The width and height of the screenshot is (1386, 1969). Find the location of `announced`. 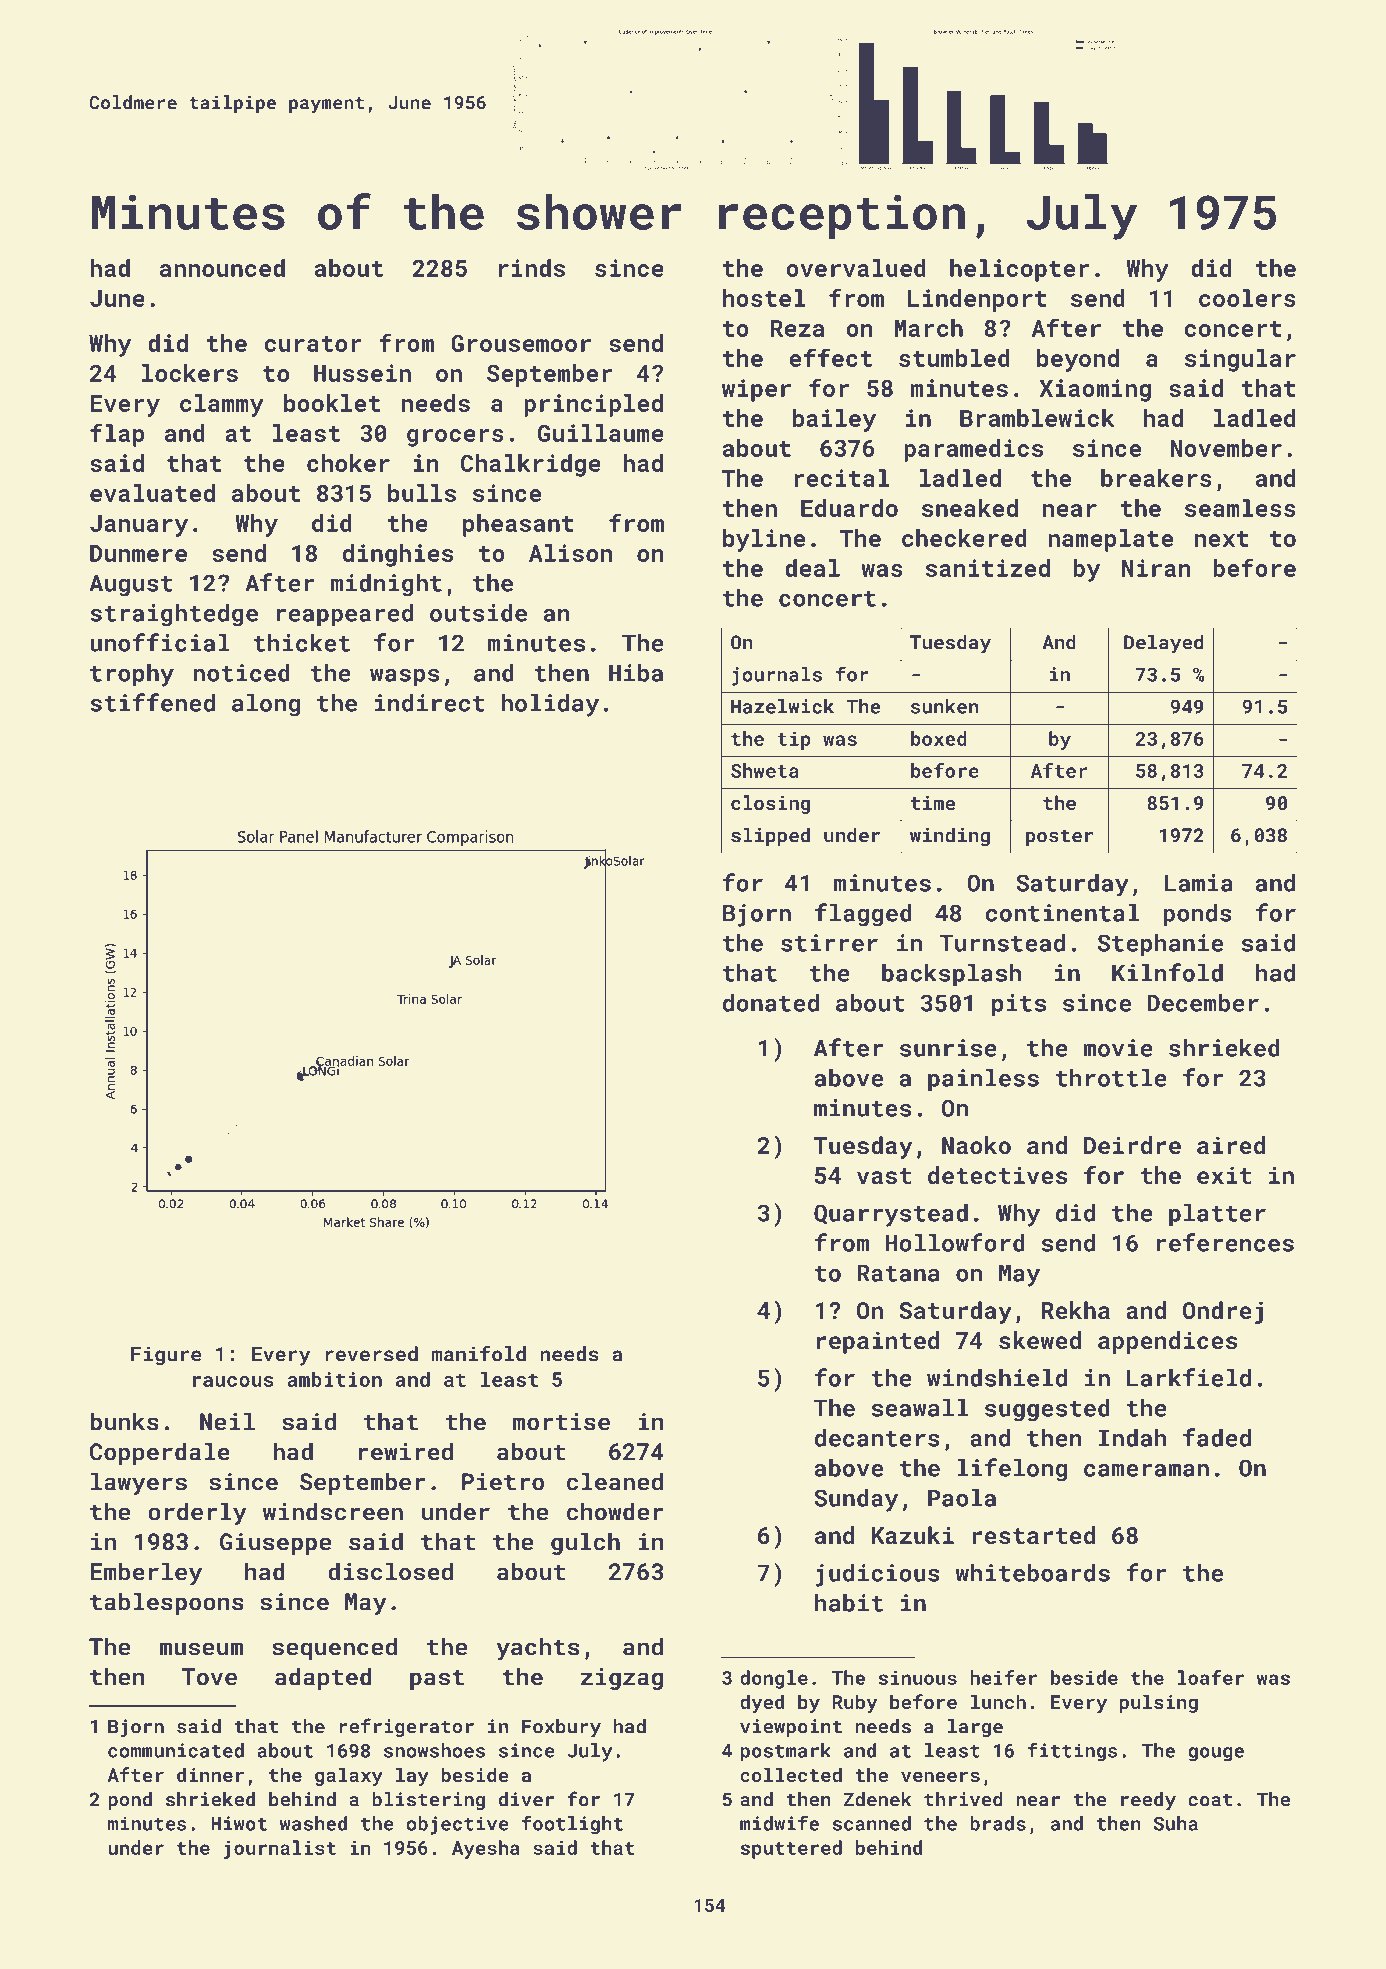

announced is located at coordinates (222, 268).
